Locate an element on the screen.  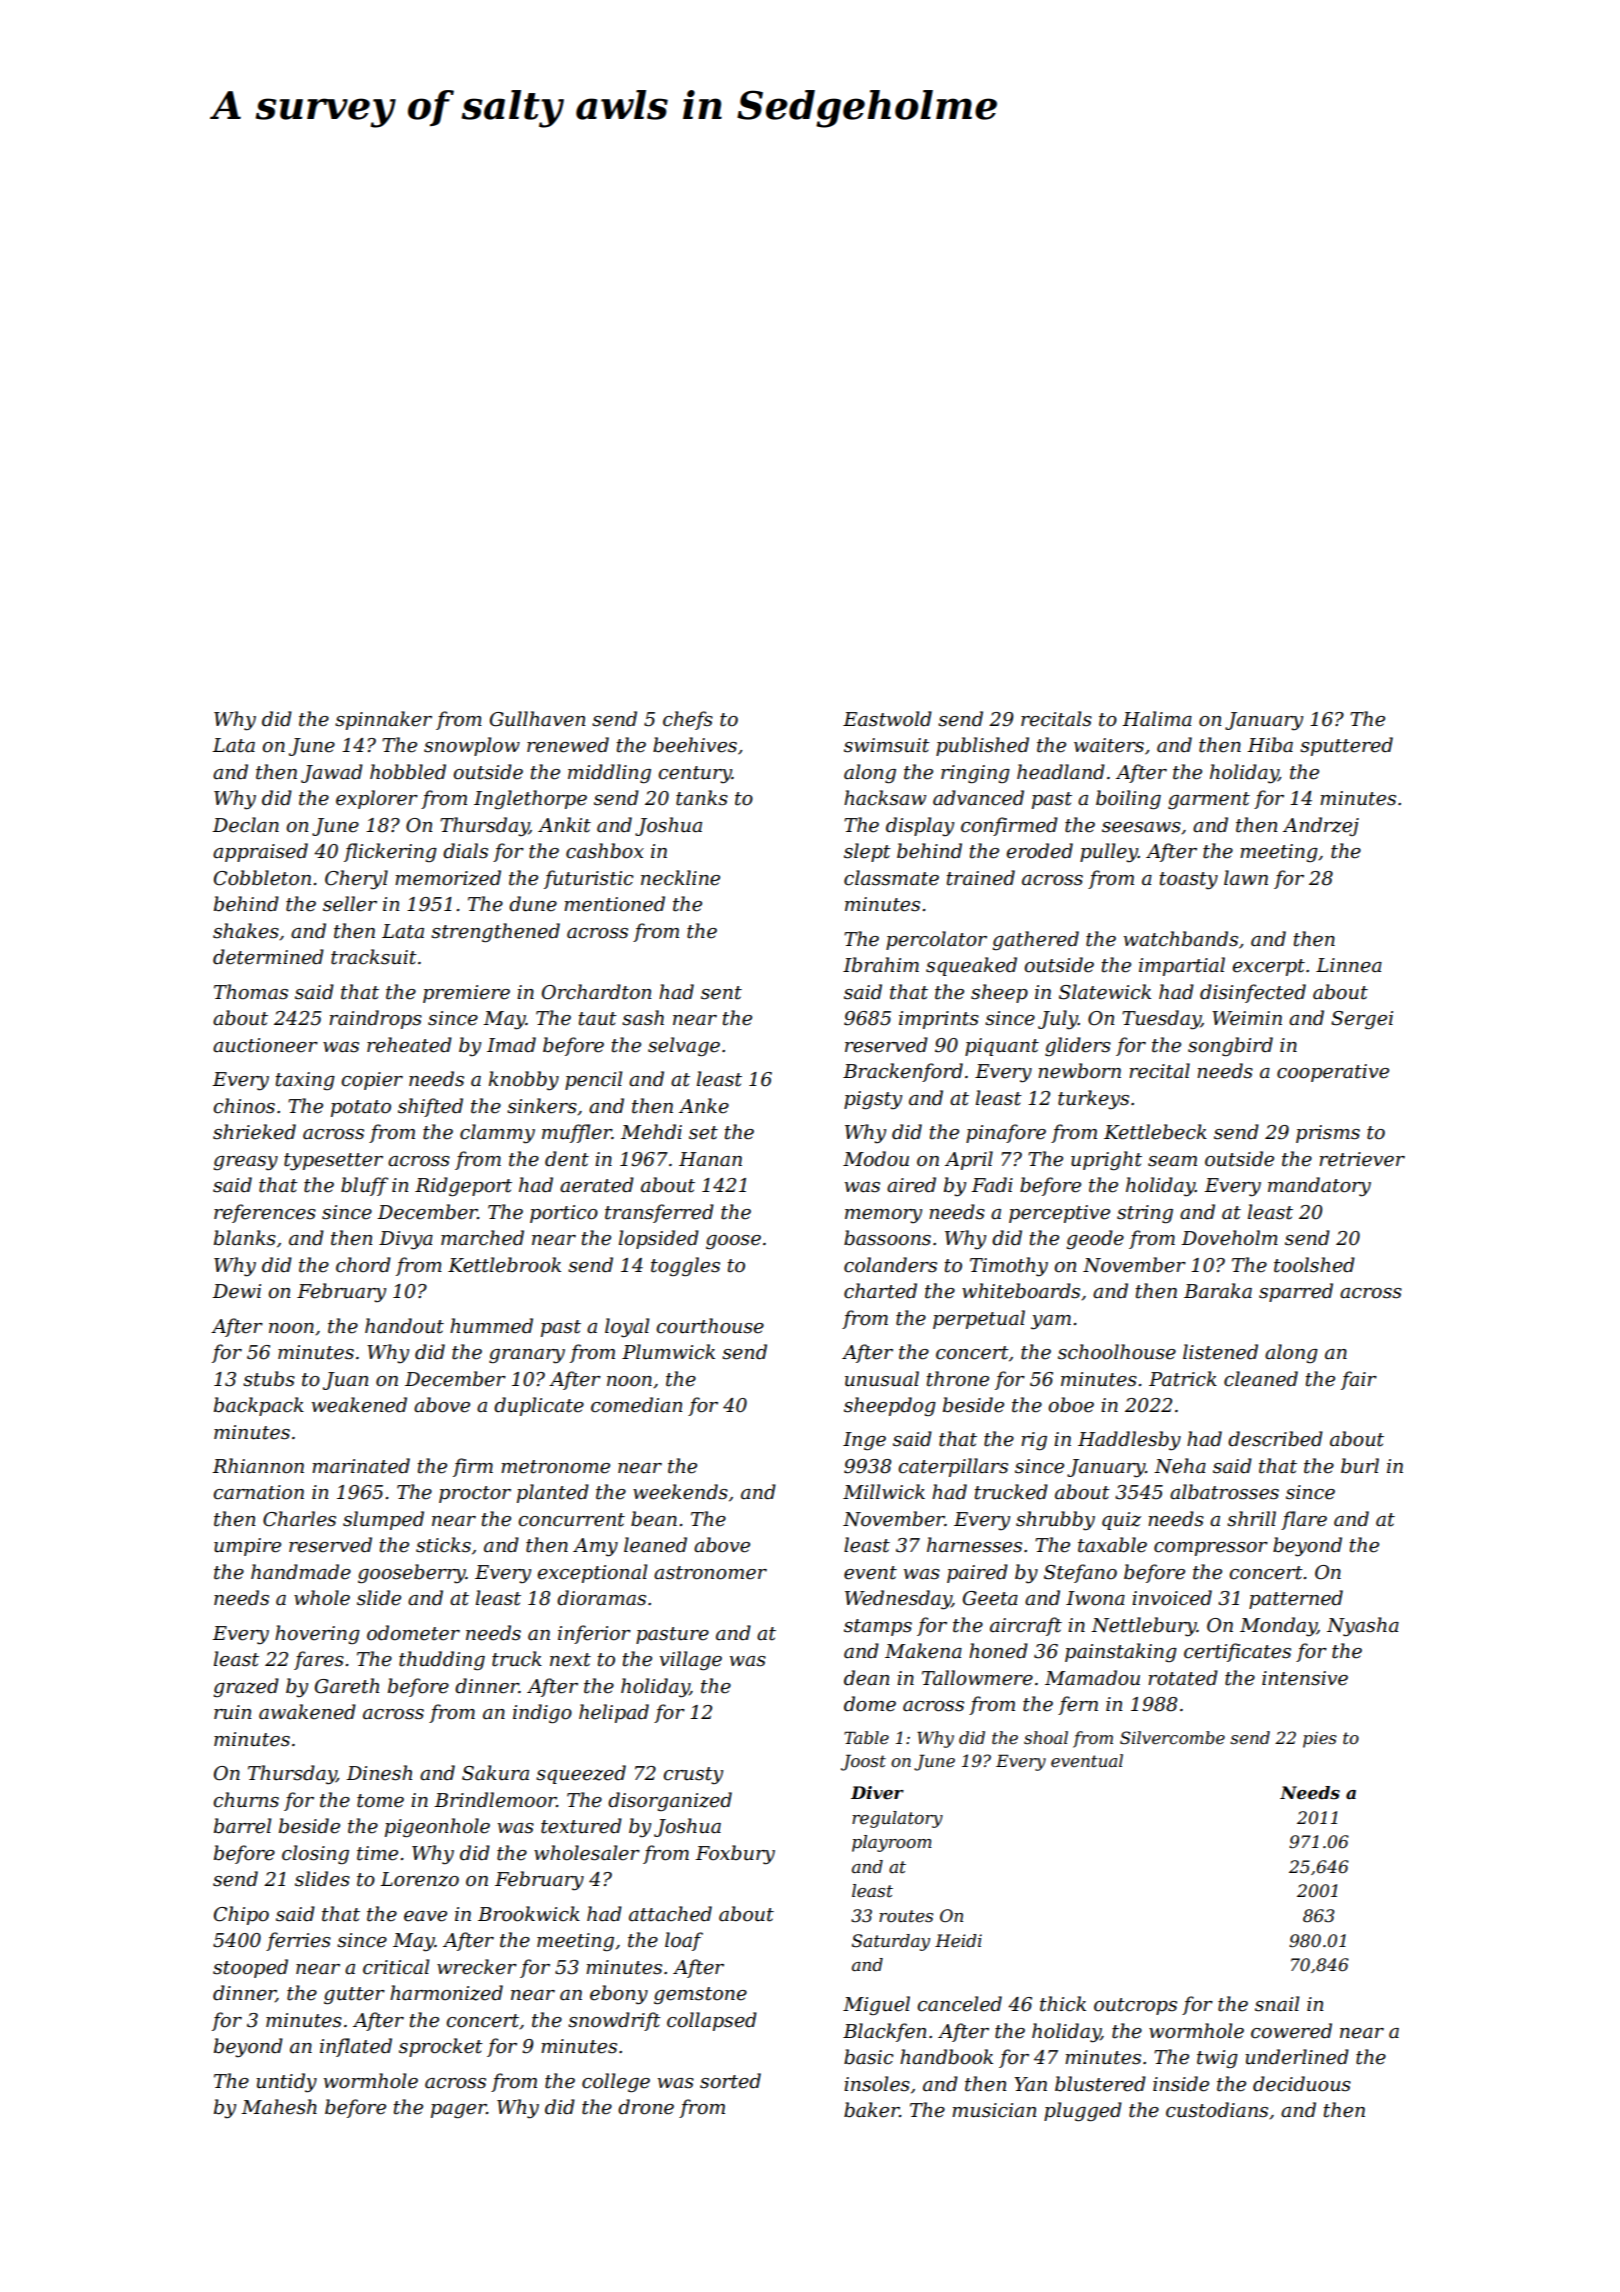
wrecker is located at coordinates (477, 1967).
